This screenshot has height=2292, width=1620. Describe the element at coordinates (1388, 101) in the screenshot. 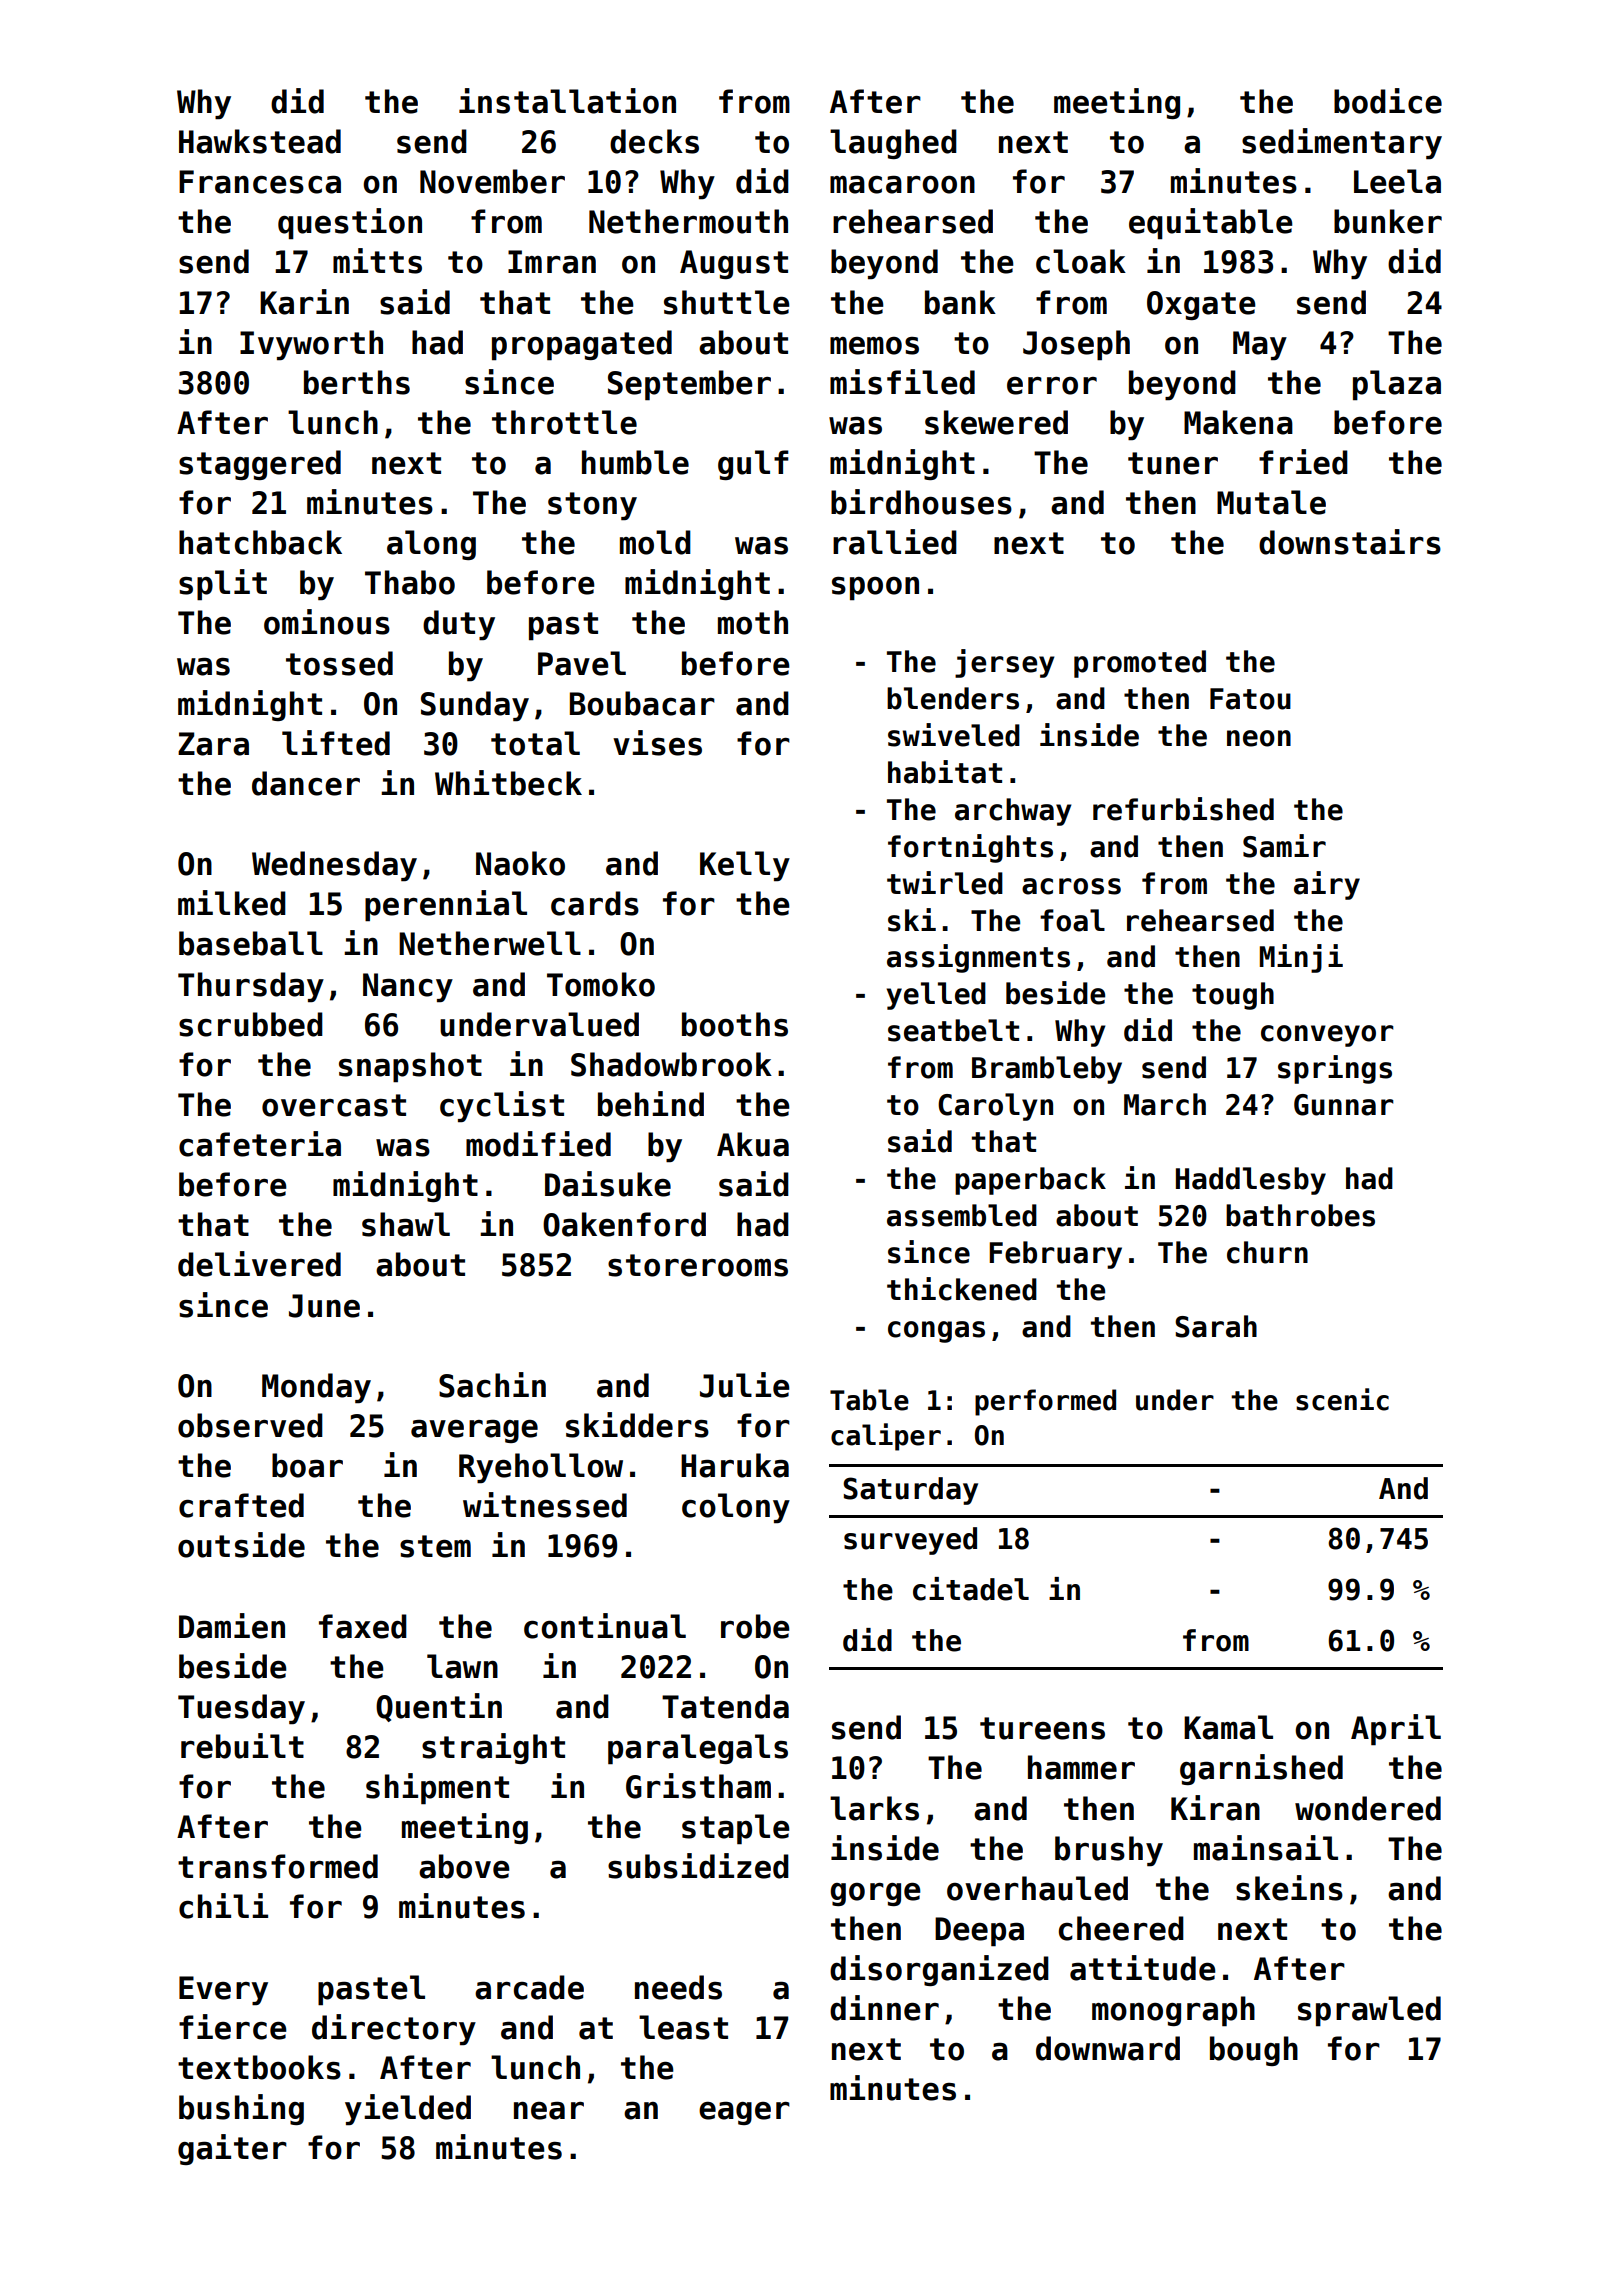

I see `bodice` at that location.
